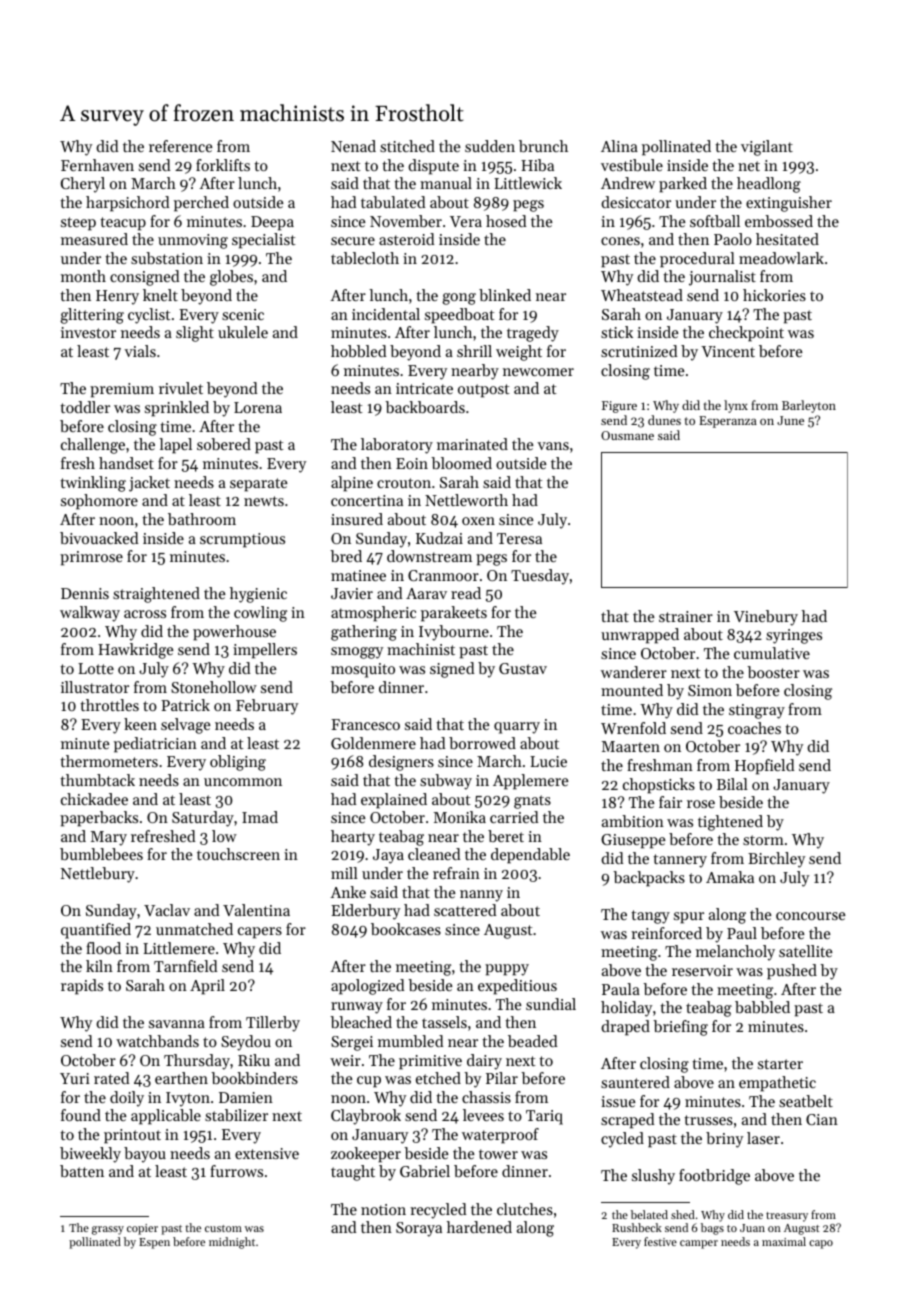 This document has width=908, height=1316. I want to click on booster, so click(773, 672).
